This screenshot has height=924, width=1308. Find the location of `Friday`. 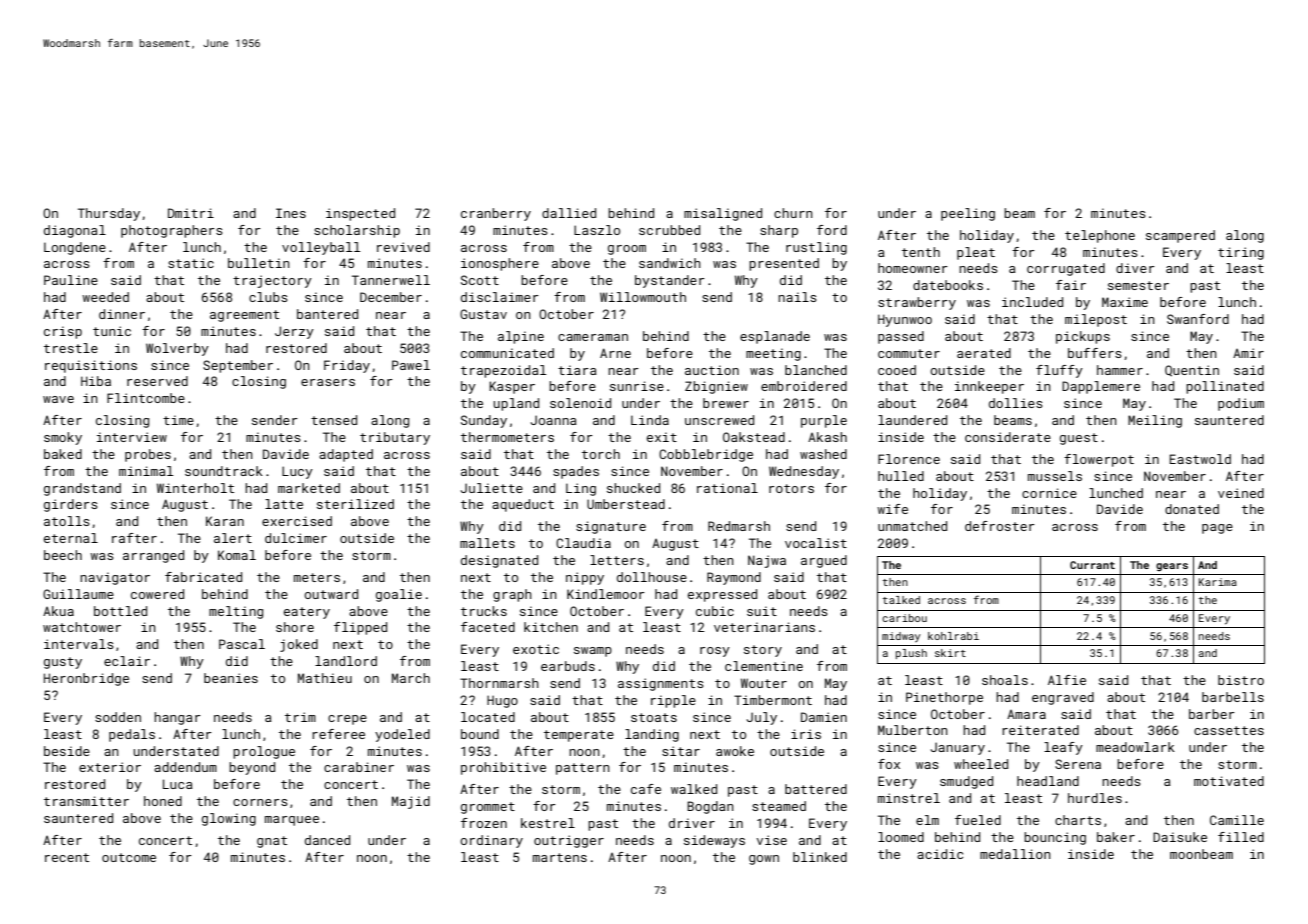

Friday is located at coordinates (347, 366).
